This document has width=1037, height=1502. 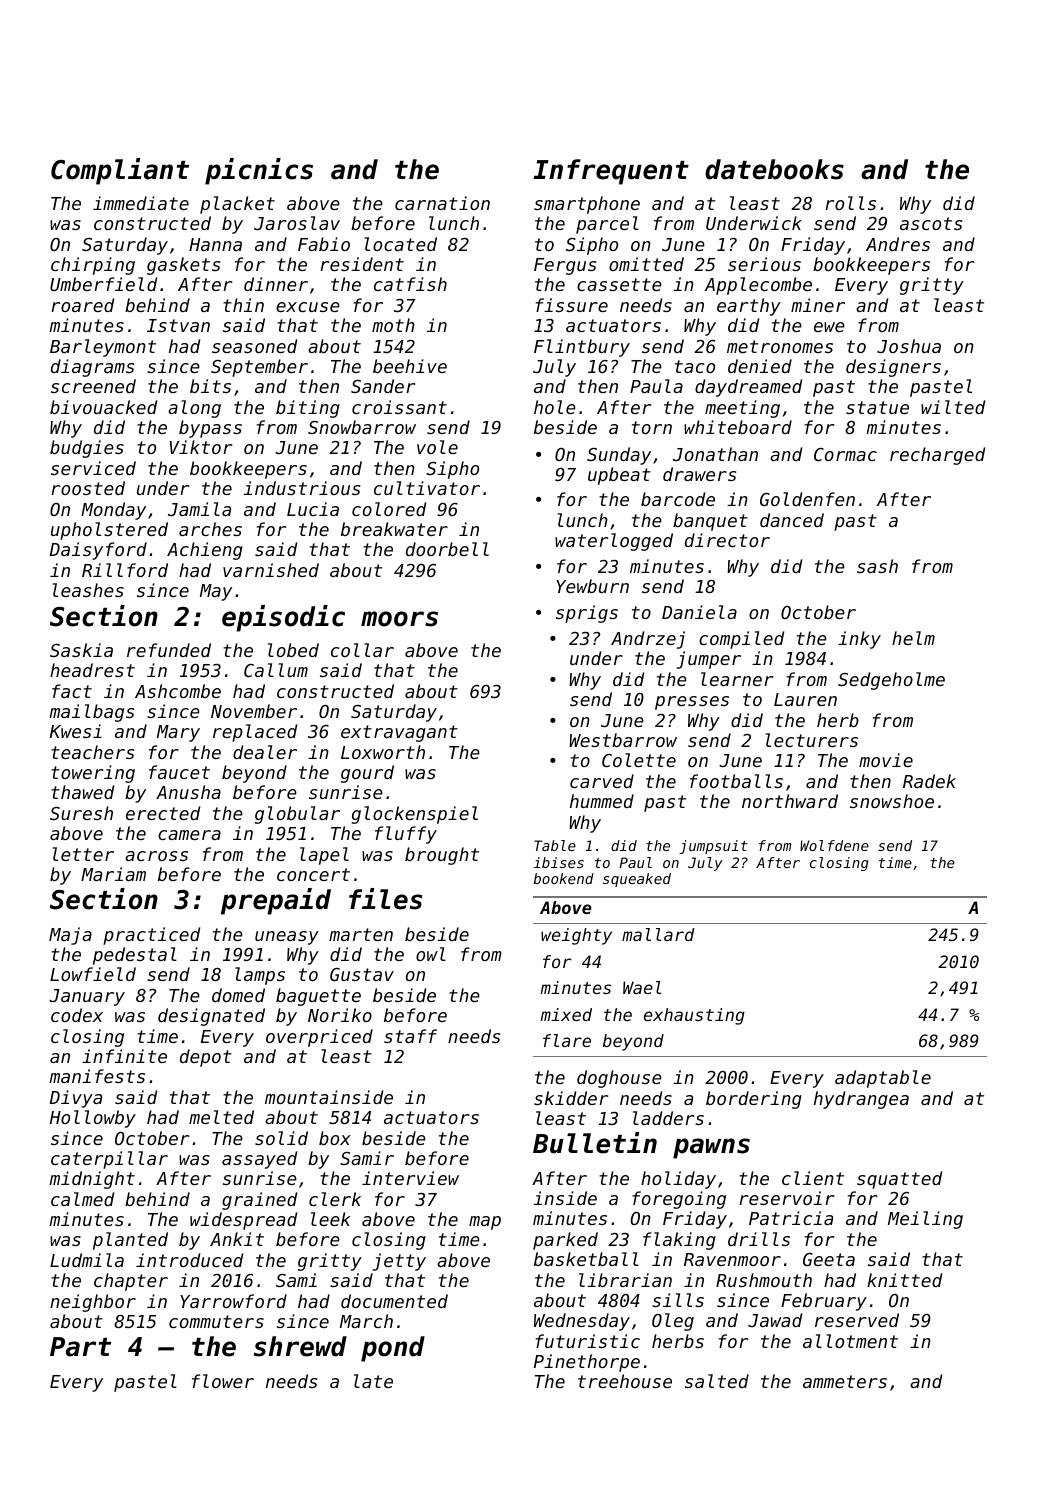 I want to click on datebooks, so click(x=774, y=169).
